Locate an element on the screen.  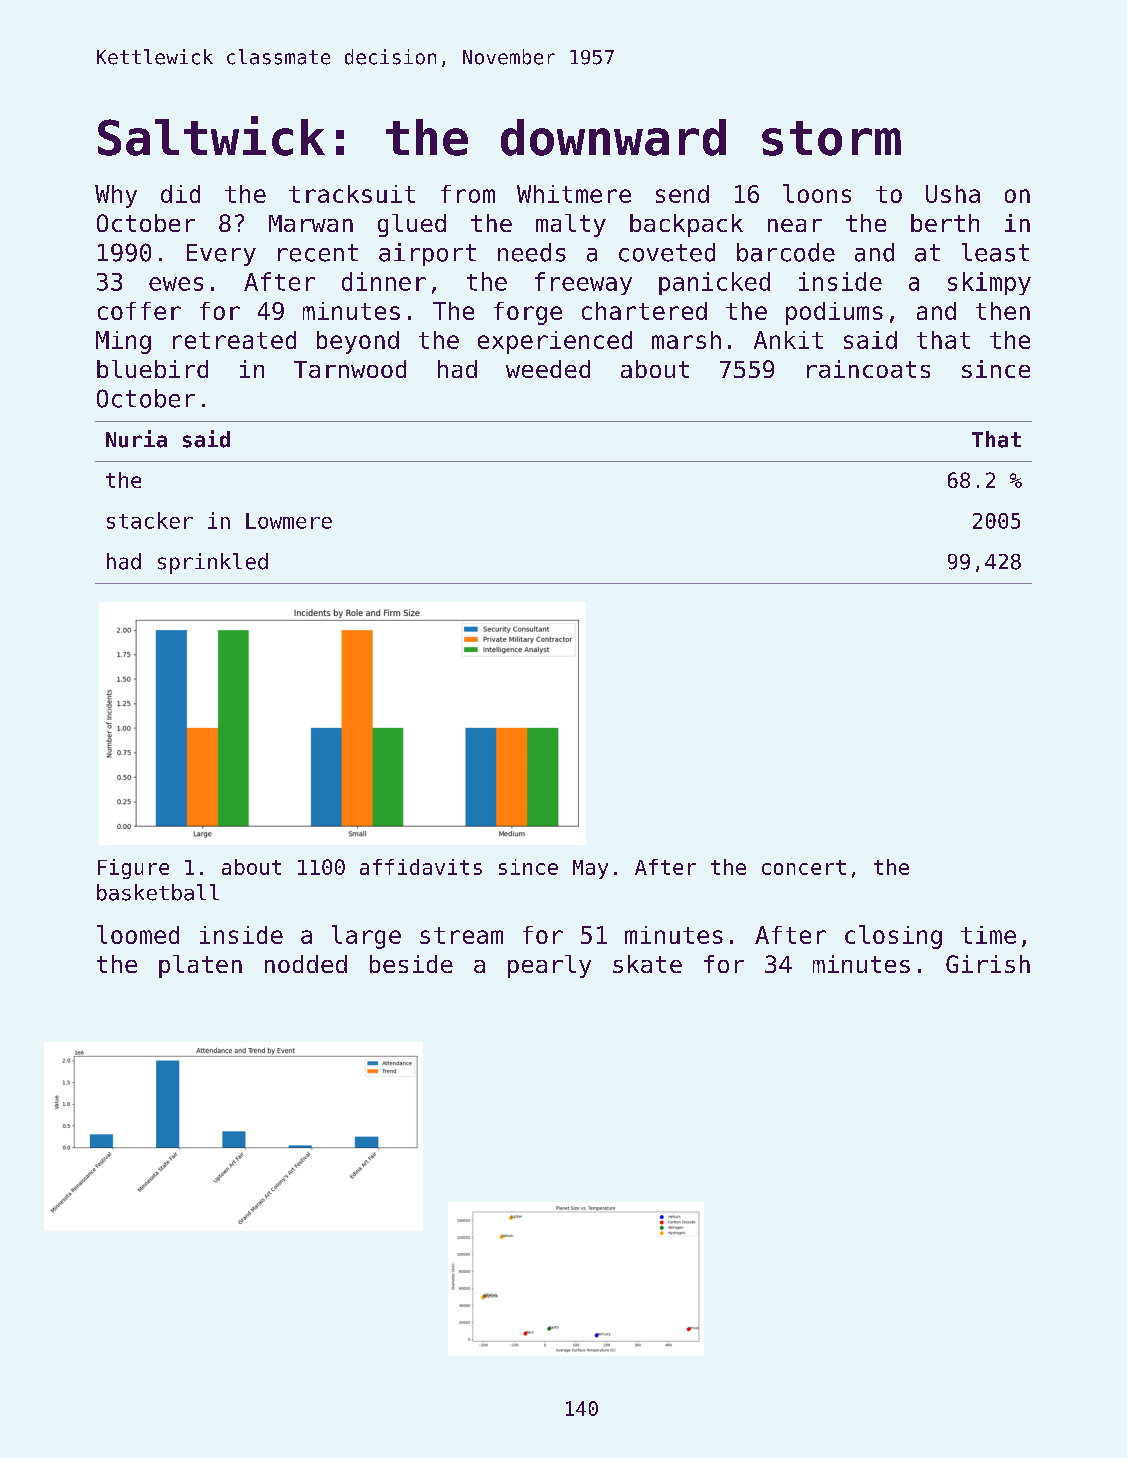
concert is located at coordinates (804, 867).
